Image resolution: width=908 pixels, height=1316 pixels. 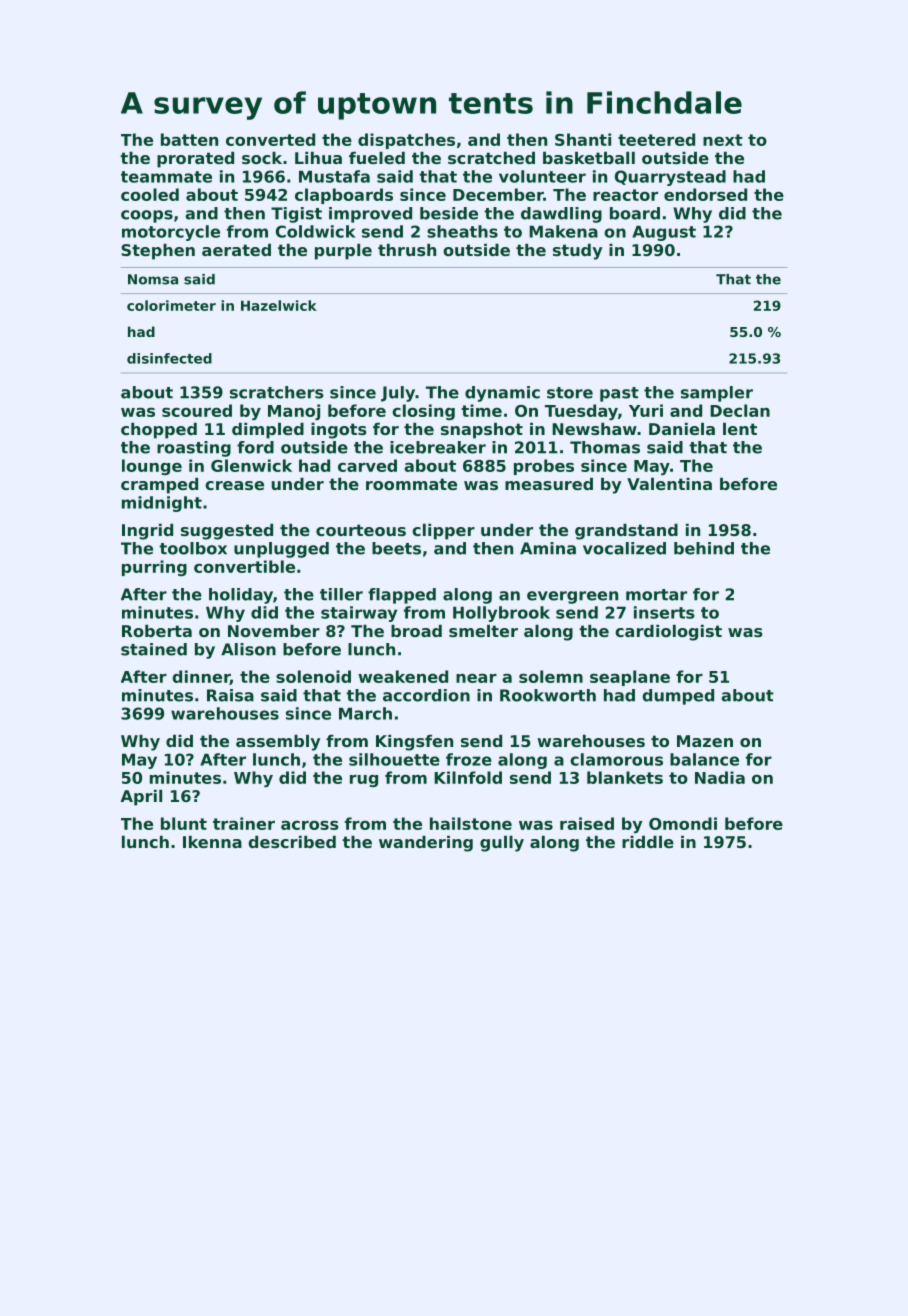 I want to click on Hazelwick, so click(x=279, y=305).
